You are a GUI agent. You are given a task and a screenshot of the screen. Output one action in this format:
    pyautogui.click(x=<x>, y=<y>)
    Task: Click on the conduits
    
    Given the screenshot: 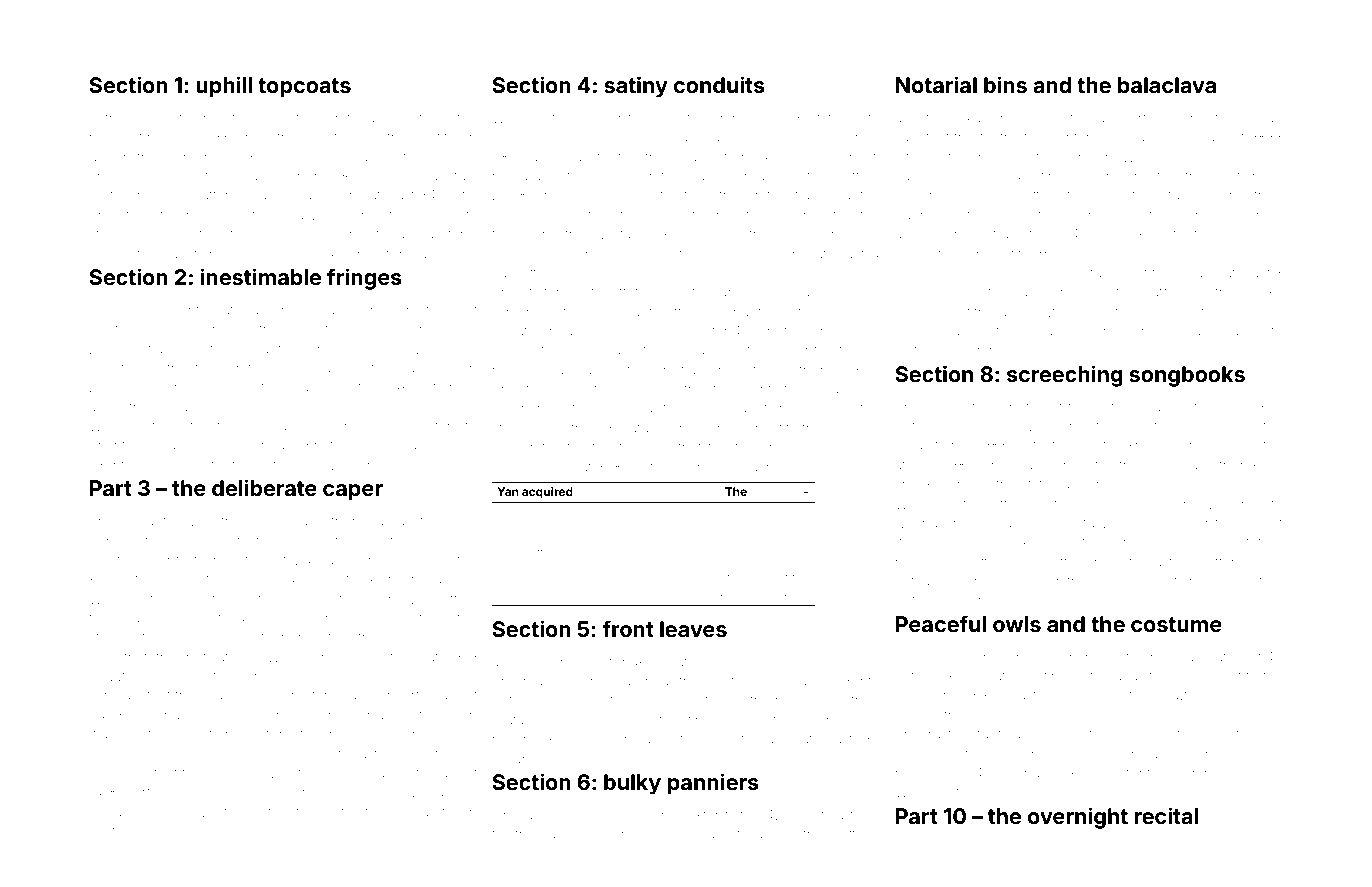 What is the action you would take?
    pyautogui.click(x=719, y=84)
